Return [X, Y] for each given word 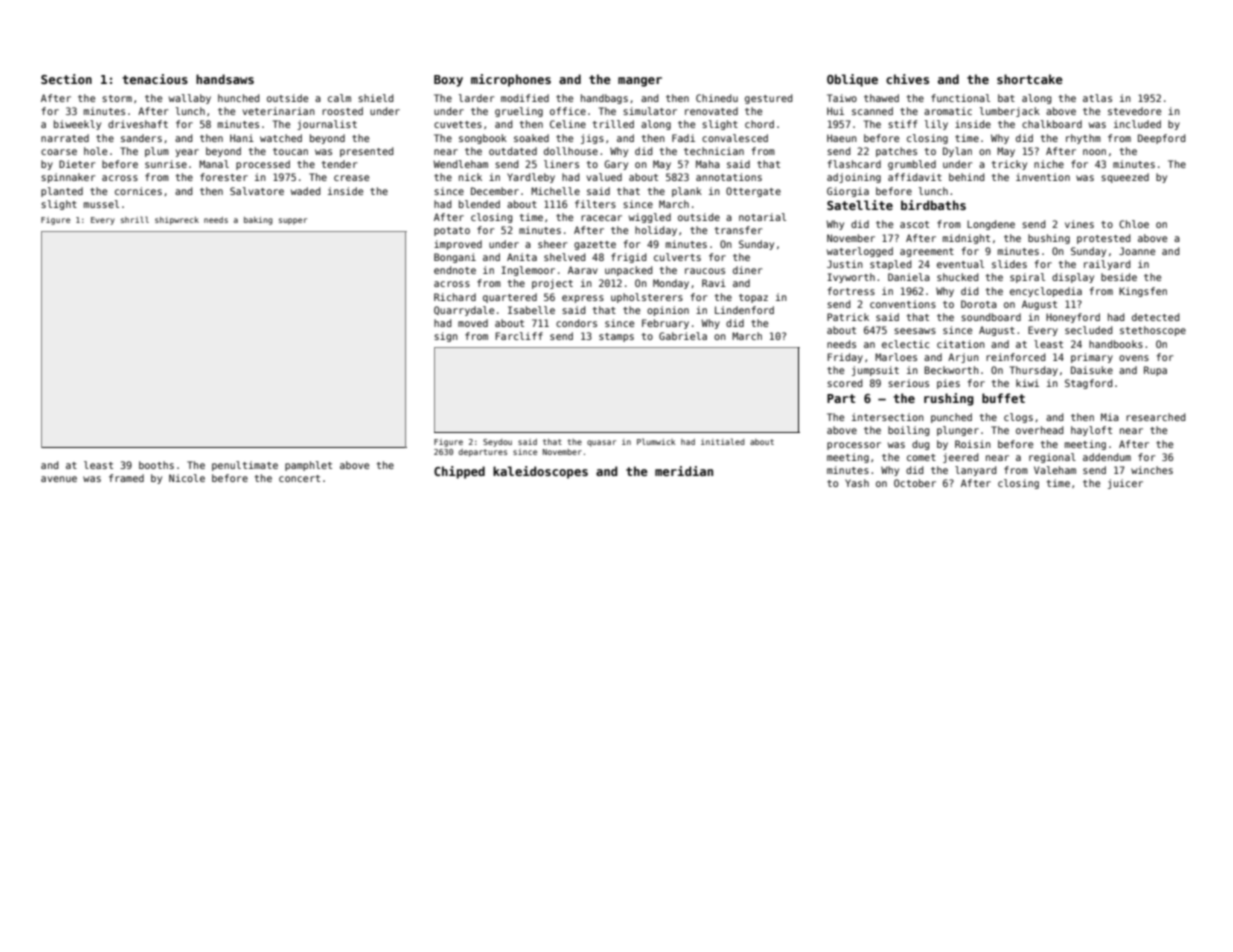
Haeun [842, 138]
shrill [135, 219]
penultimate [245, 466]
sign [446, 337]
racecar [601, 218]
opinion [668, 311]
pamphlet [308, 466]
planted [62, 192]
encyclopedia [1046, 292]
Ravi [714, 283]
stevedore [1134, 111]
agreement [927, 252]
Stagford [1089, 384]
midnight [966, 239]
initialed [723, 441]
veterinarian [279, 111]
